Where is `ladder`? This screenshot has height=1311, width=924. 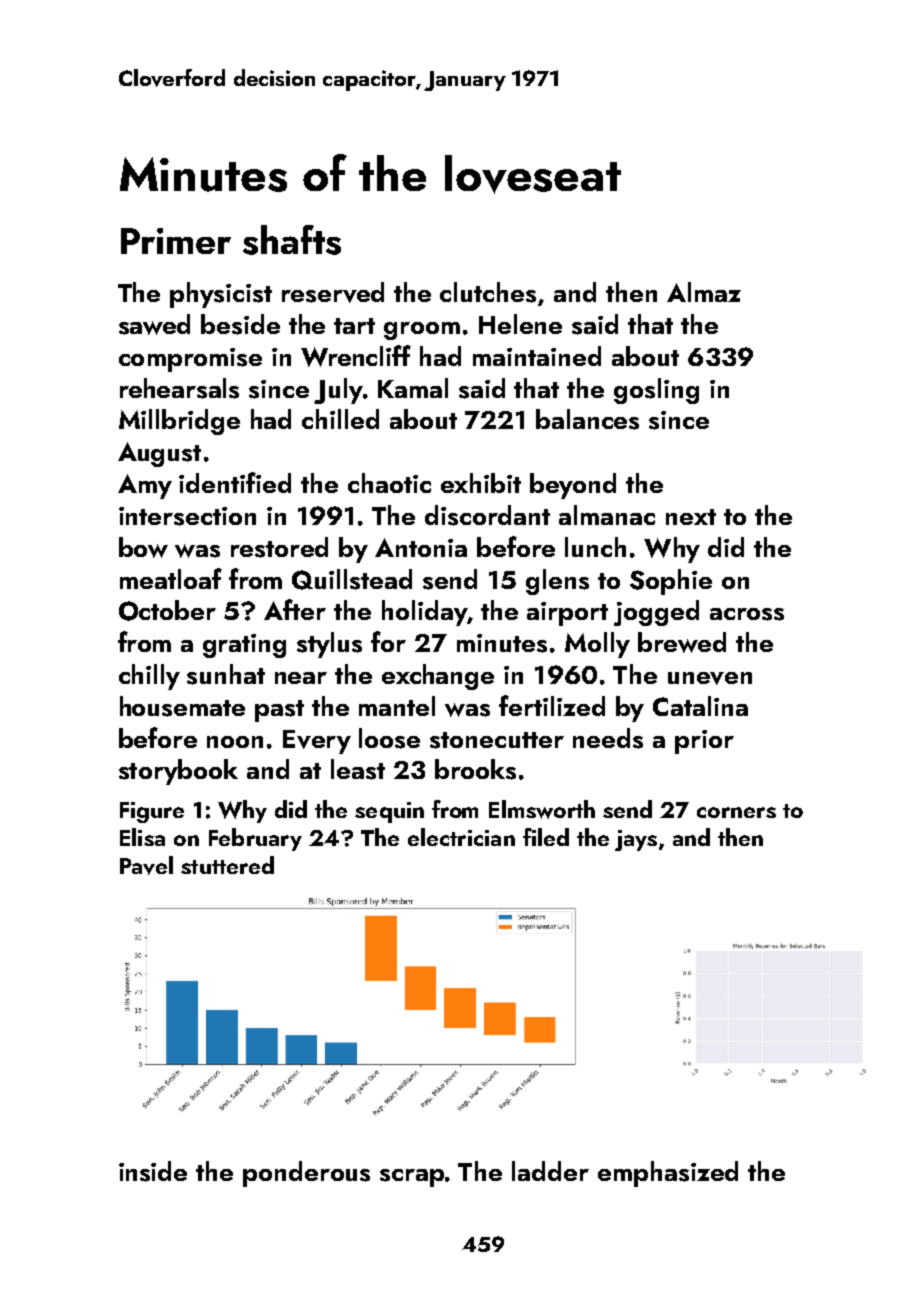
ladder is located at coordinates (550, 1171).
